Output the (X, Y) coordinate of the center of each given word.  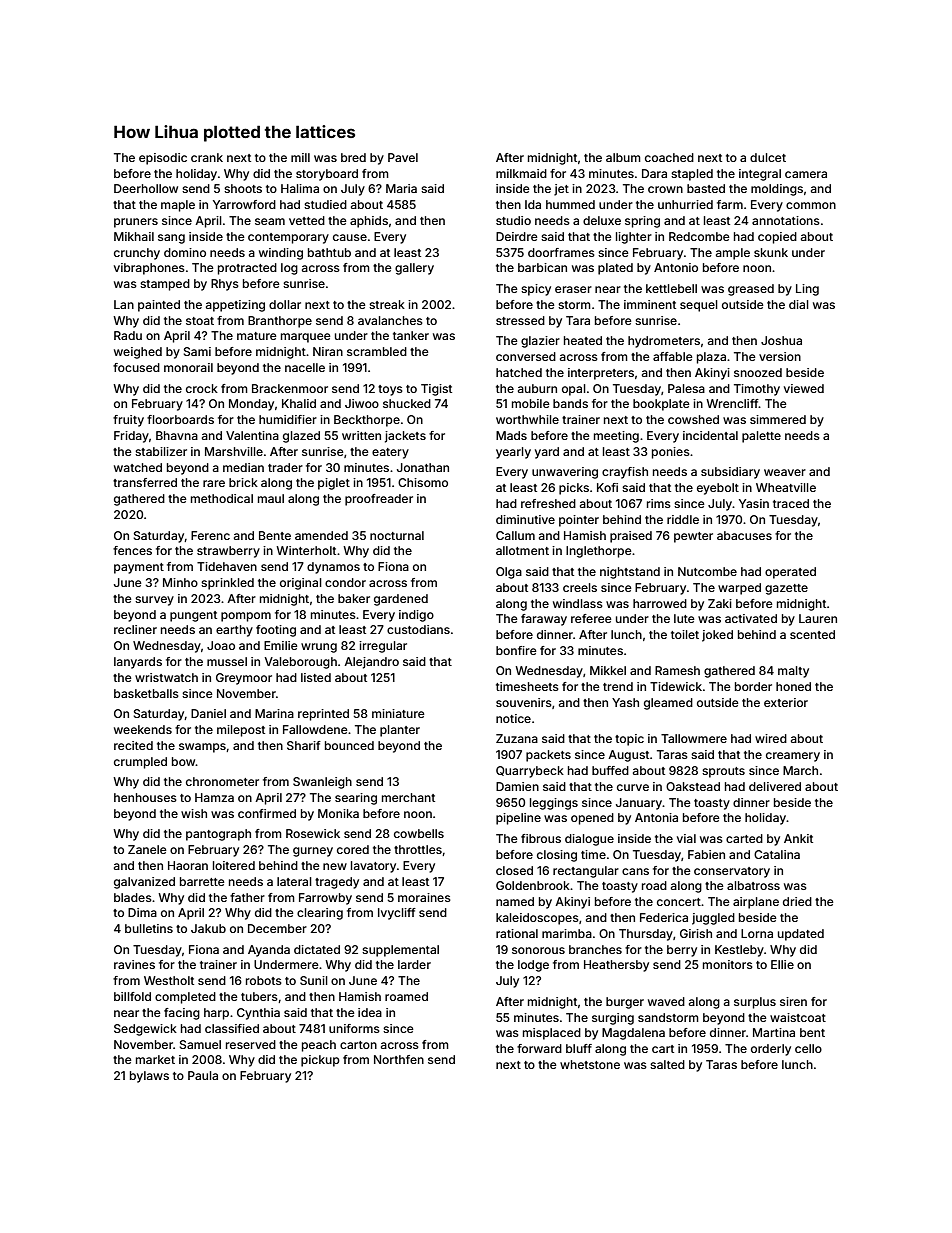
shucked (407, 403)
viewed (804, 388)
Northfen (399, 1059)
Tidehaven (227, 566)
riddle (683, 519)
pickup (320, 1061)
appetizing (235, 306)
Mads (511, 435)
